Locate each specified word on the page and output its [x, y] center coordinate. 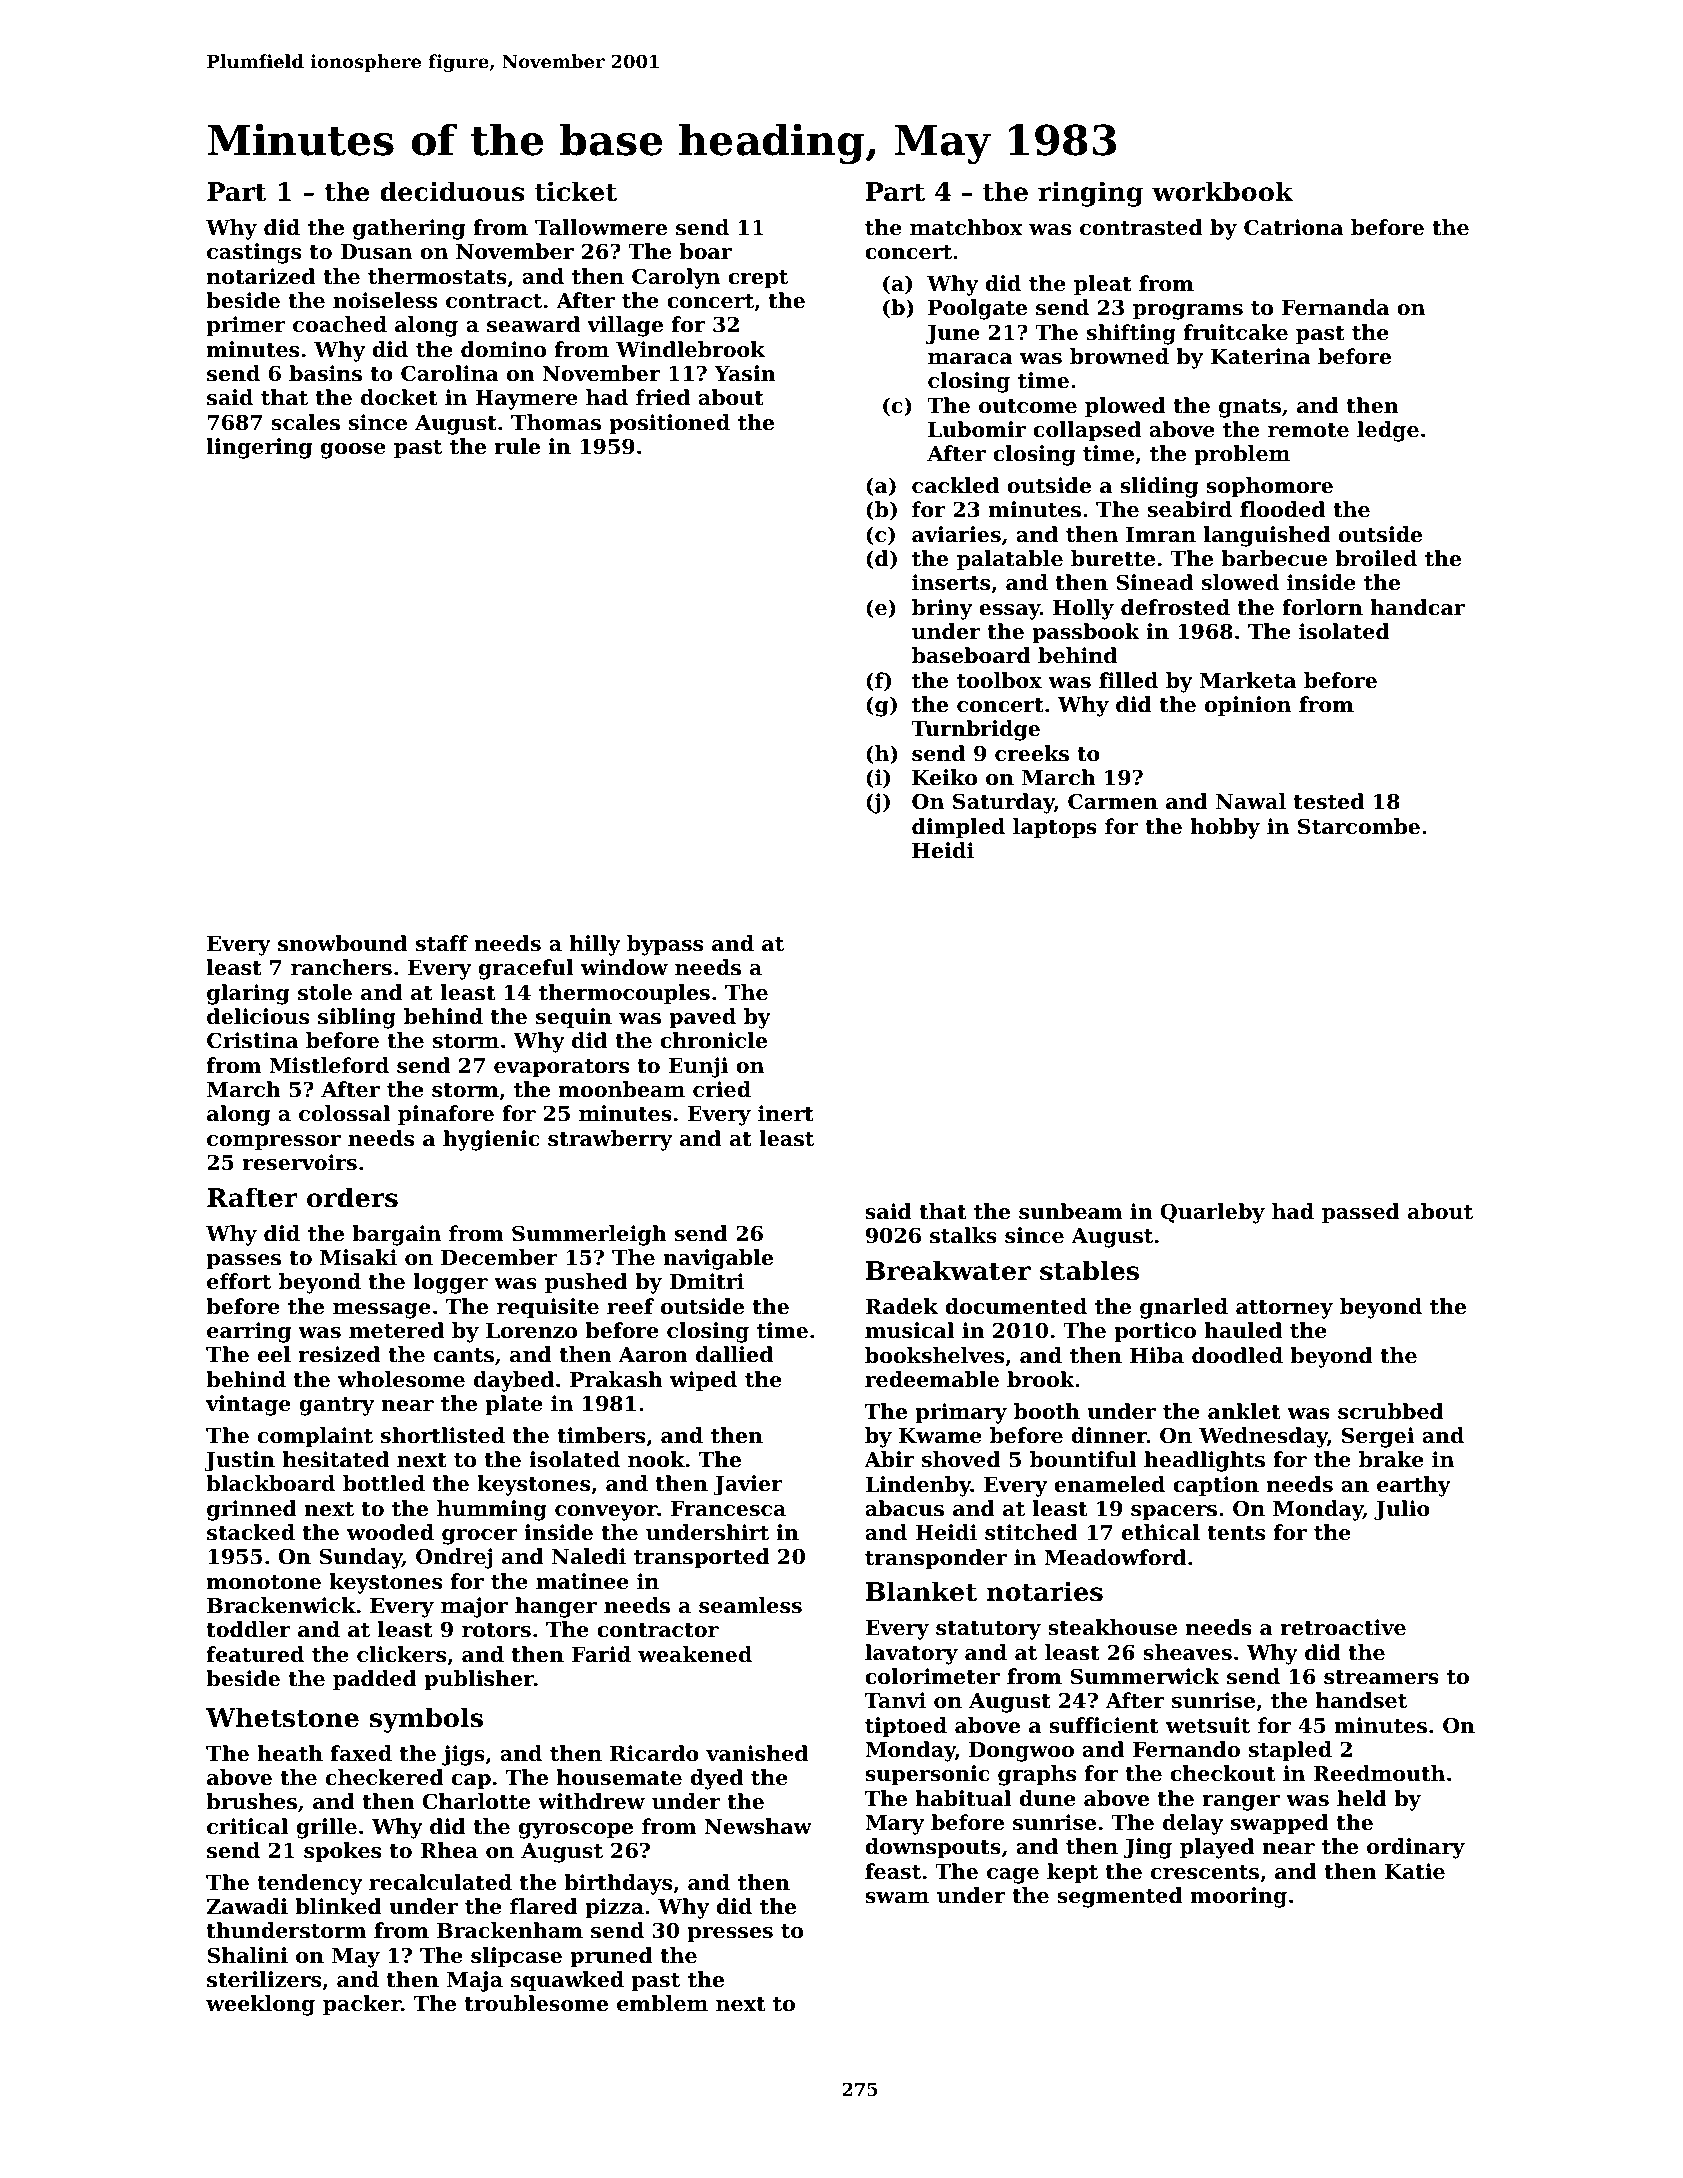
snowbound [342, 943]
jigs [463, 1755]
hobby [1225, 828]
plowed [1125, 407]
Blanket [921, 1591]
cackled [955, 485]
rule [517, 446]
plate [514, 1405]
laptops [1055, 828]
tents [1236, 1533]
